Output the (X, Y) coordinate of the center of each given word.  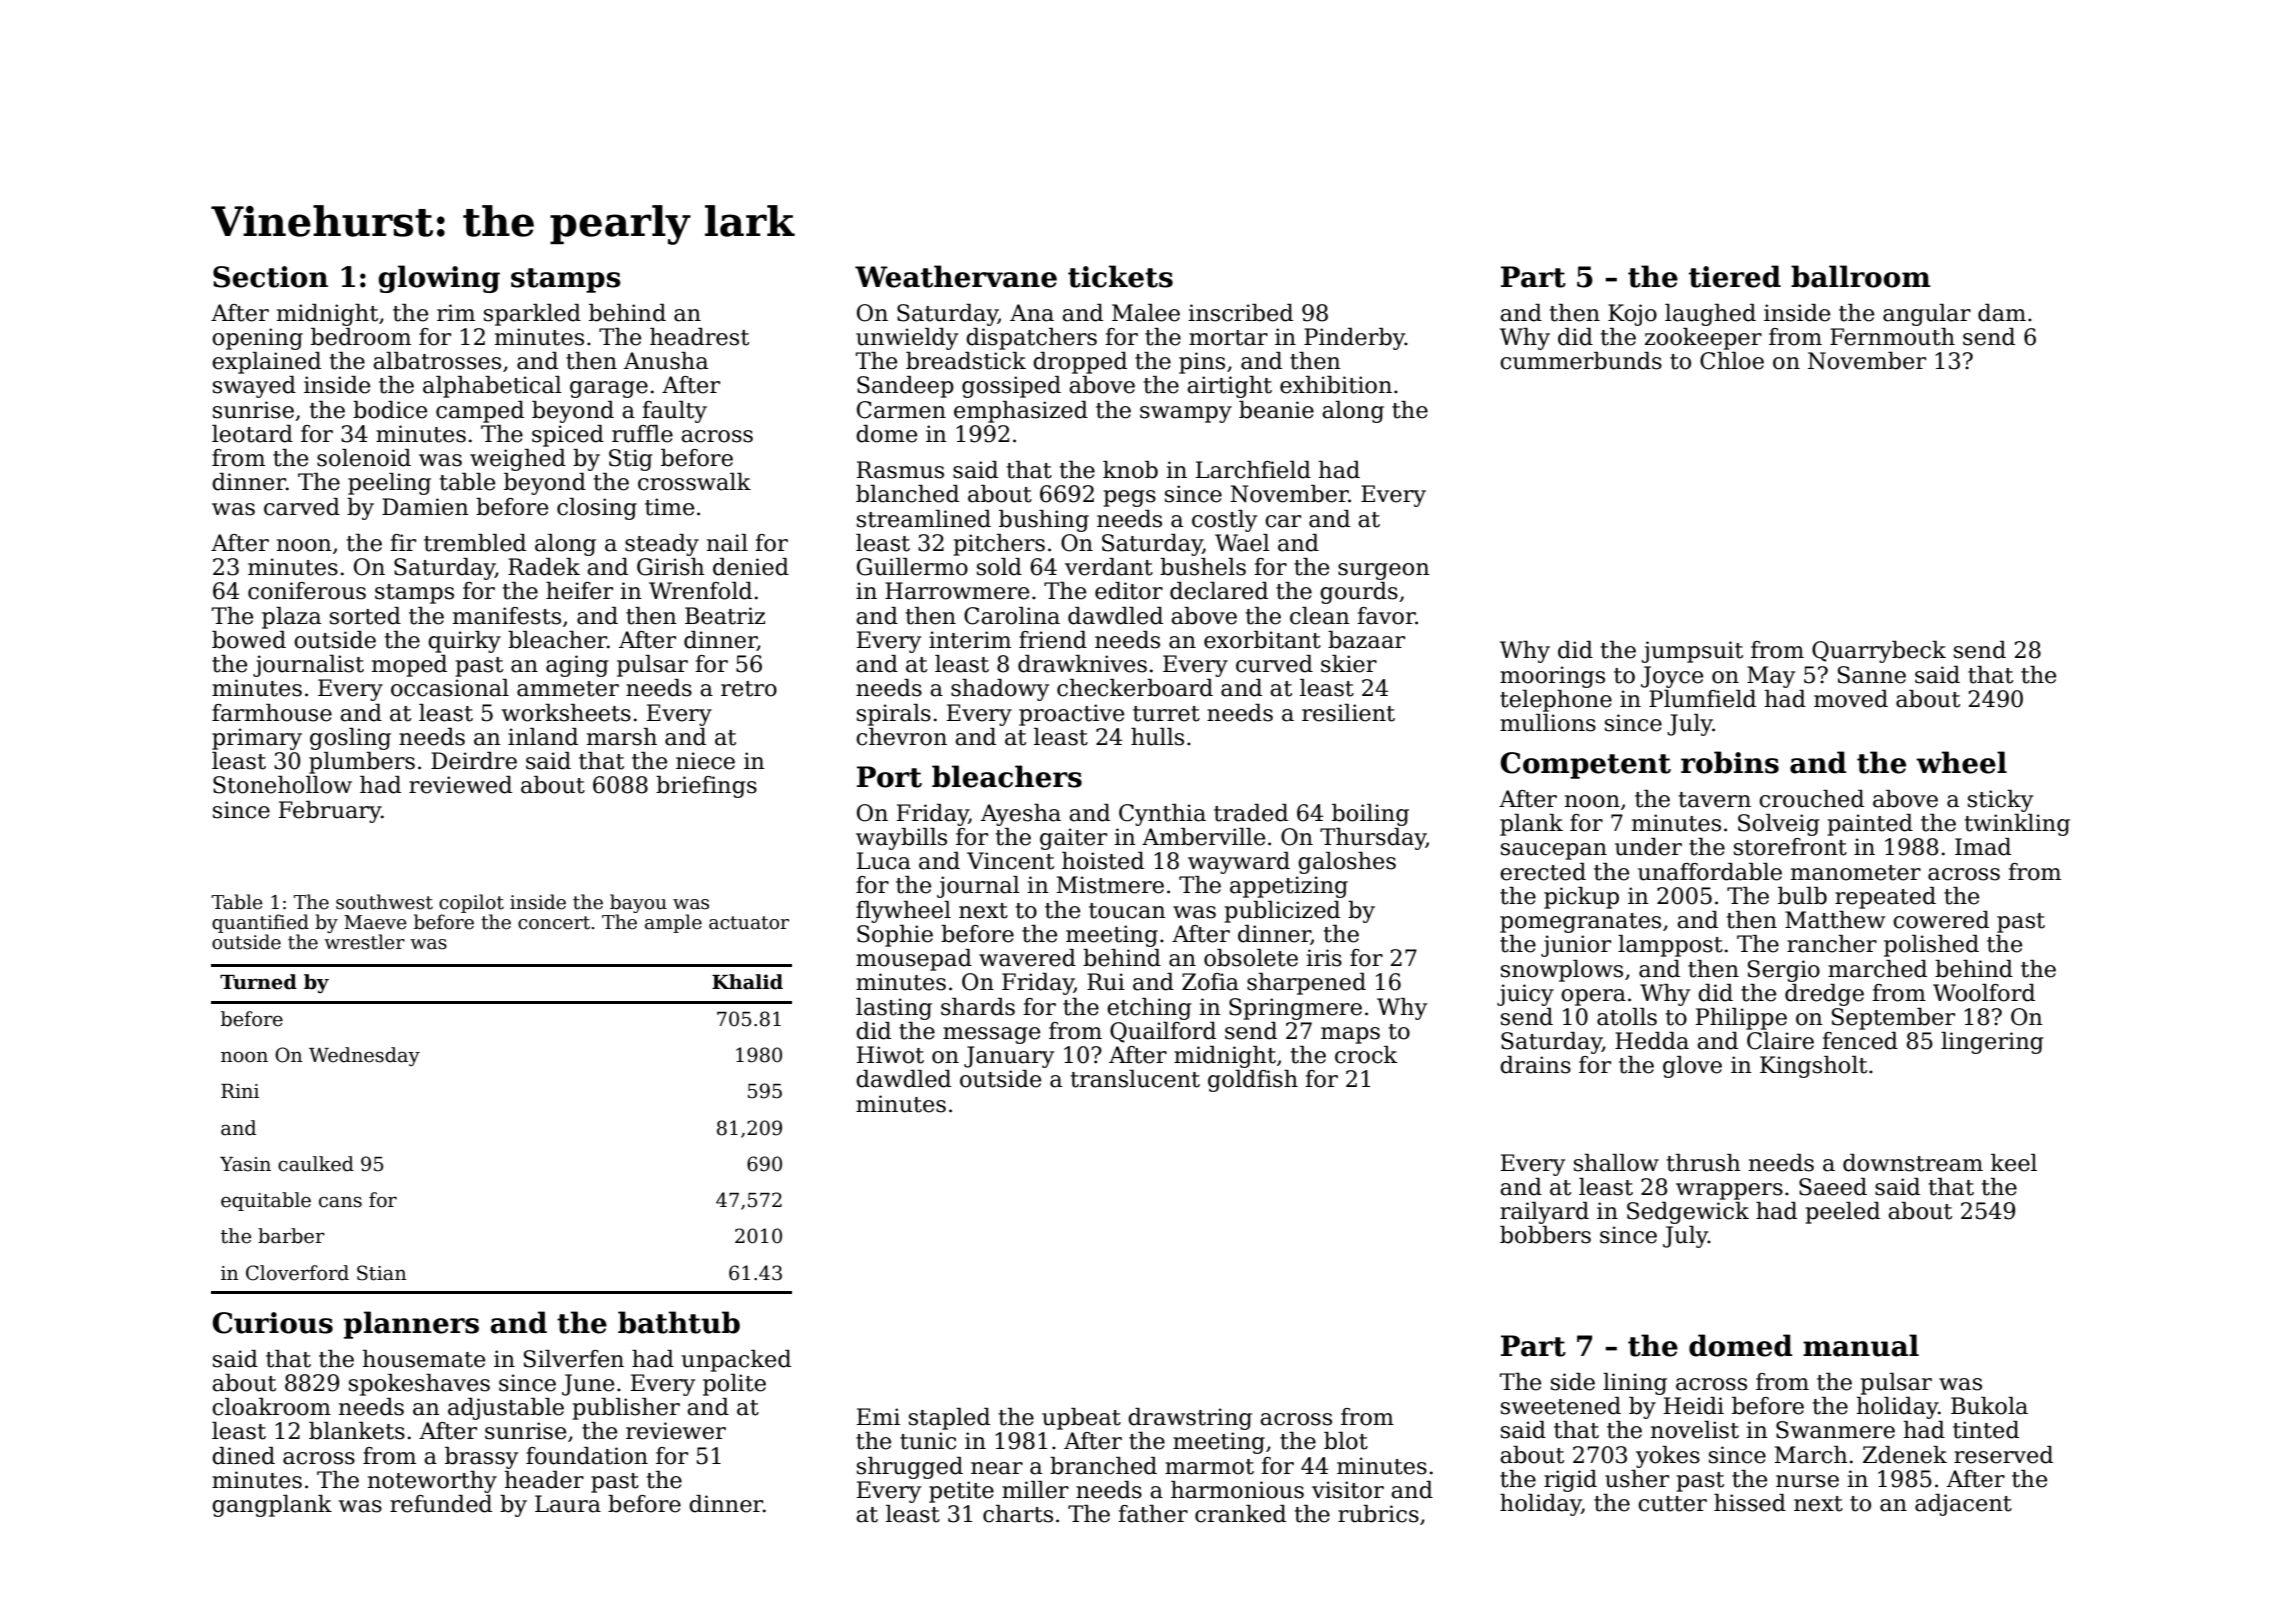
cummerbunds (1581, 361)
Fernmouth (1892, 337)
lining (1635, 1384)
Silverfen (574, 1359)
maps (1350, 1035)
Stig (631, 460)
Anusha (666, 361)
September (1893, 1019)
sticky (2000, 801)
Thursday (1373, 839)
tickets (1120, 276)
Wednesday (364, 1056)
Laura (568, 1504)
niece (705, 761)
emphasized (1021, 412)
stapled (949, 1419)
